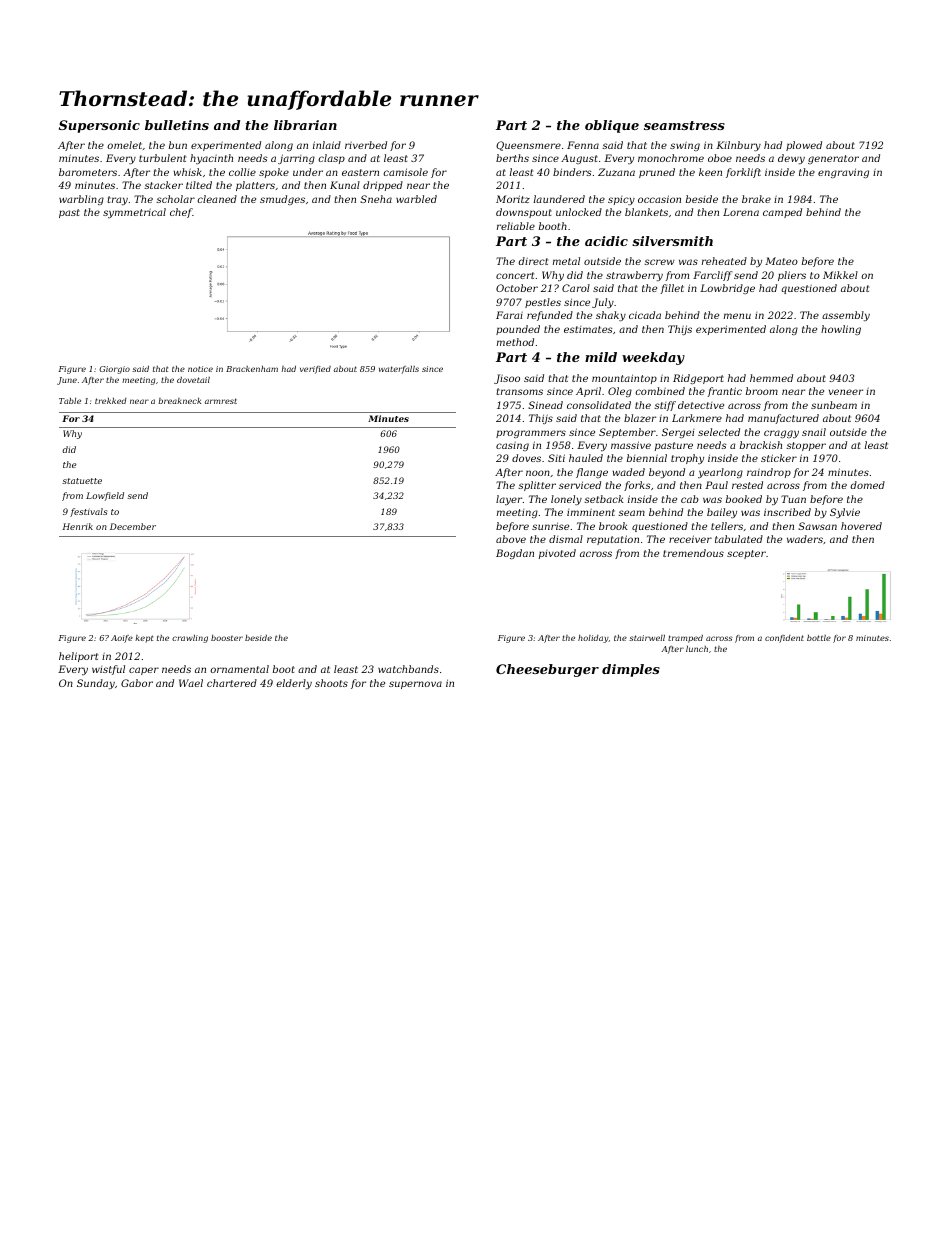 This screenshot has height=1233, width=952. Describe the element at coordinates (99, 126) in the screenshot. I see `Supersonic` at that location.
